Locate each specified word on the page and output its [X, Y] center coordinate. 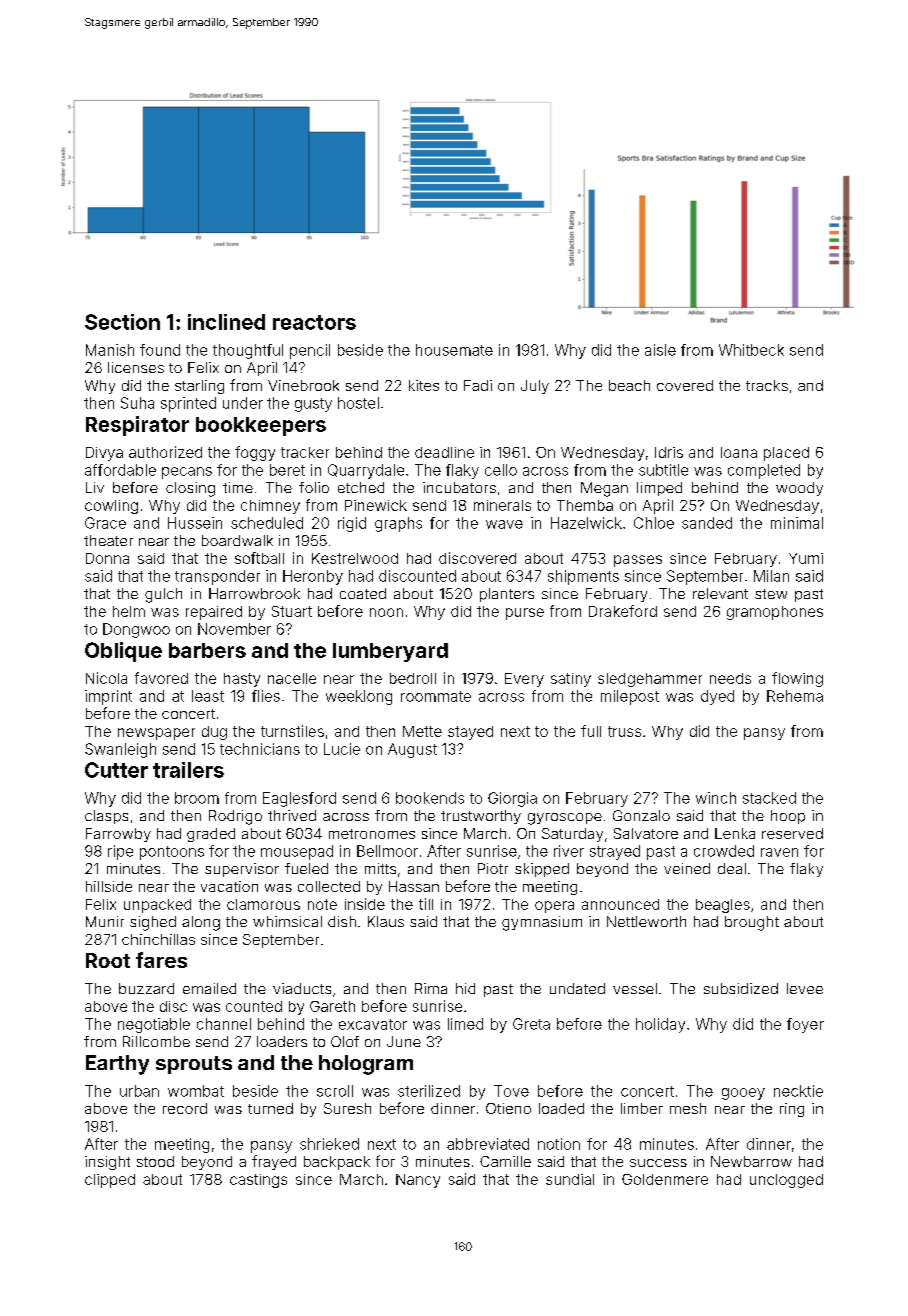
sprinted [188, 404]
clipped [110, 1181]
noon [386, 612]
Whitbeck [751, 350]
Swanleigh [120, 750]
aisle [660, 350]
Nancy [418, 1181]
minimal [797, 523]
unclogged [786, 1181]
